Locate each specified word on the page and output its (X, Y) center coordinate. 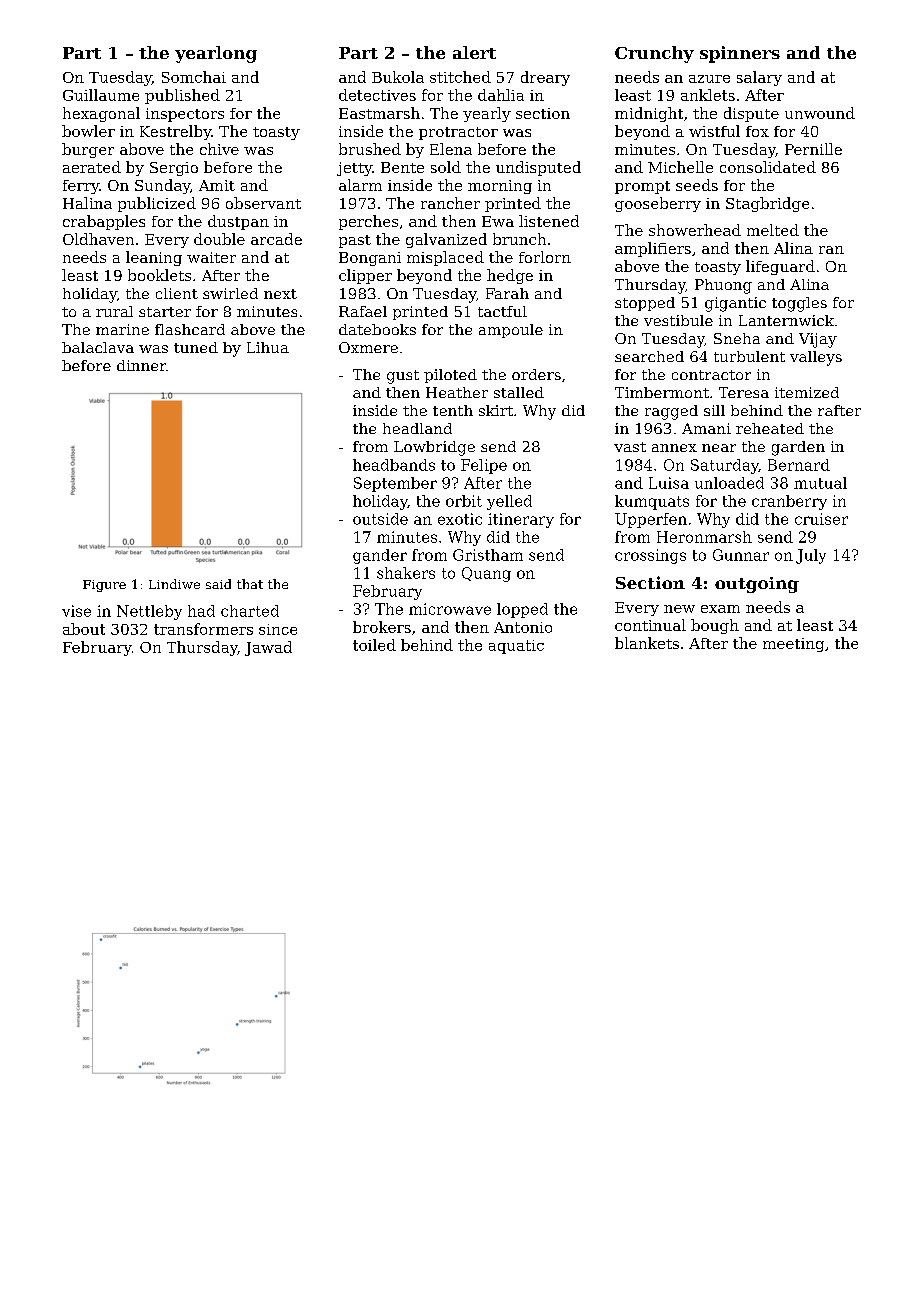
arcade (276, 239)
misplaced (445, 258)
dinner (141, 365)
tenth (453, 410)
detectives (377, 95)
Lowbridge (434, 448)
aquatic (516, 647)
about (84, 629)
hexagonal (101, 114)
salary (759, 78)
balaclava (98, 347)
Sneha (737, 338)
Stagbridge (767, 204)
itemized (807, 392)
